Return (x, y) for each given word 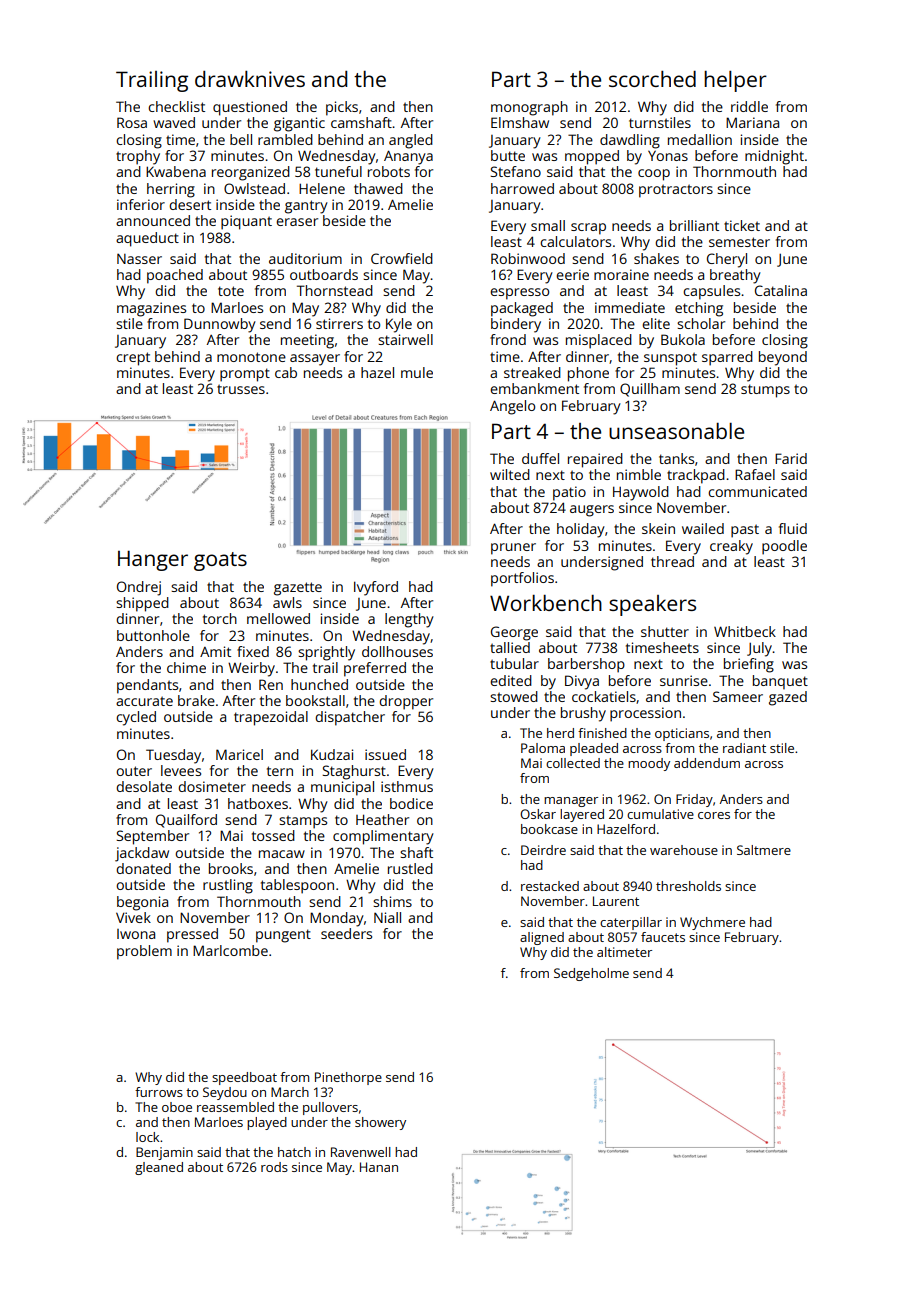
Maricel (239, 754)
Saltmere (764, 850)
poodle (784, 547)
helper (735, 81)
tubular (514, 663)
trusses (241, 389)
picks (342, 108)
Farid (791, 458)
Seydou (225, 1093)
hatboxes (258, 803)
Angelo (512, 407)
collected (573, 763)
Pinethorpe (348, 1078)
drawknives (250, 79)
